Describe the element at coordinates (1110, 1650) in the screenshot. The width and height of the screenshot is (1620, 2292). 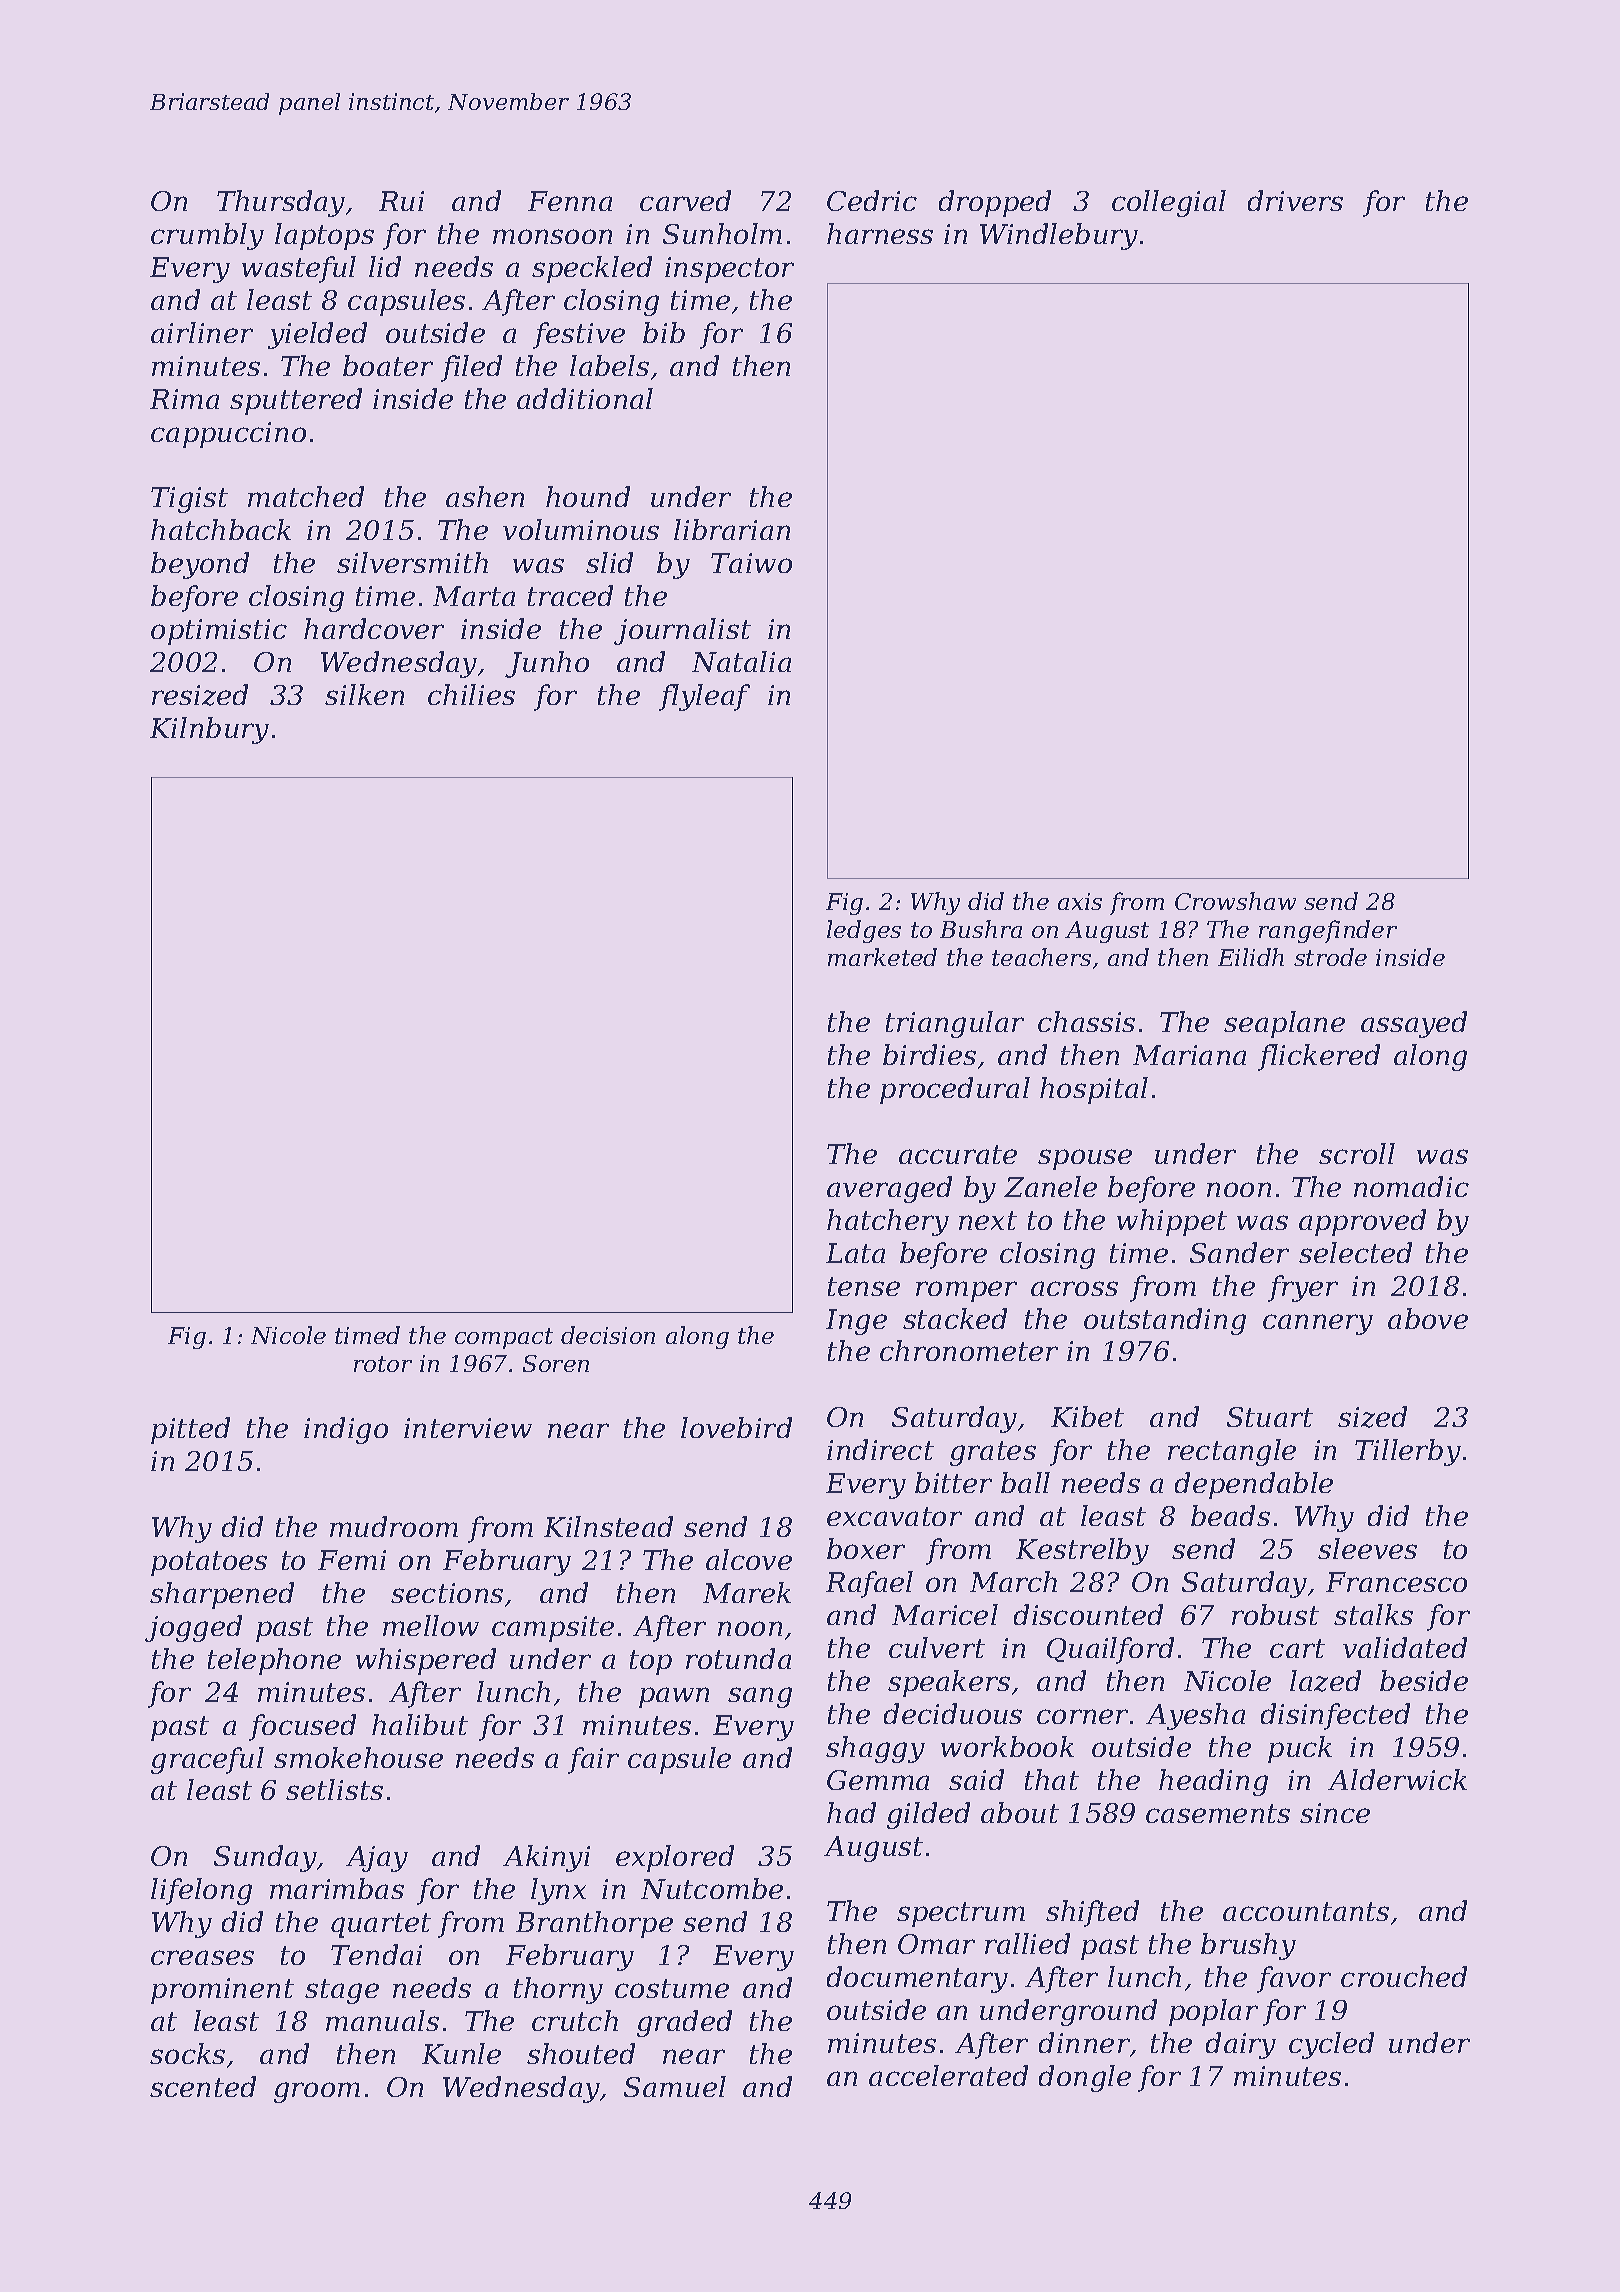
I see `Quailford` at that location.
